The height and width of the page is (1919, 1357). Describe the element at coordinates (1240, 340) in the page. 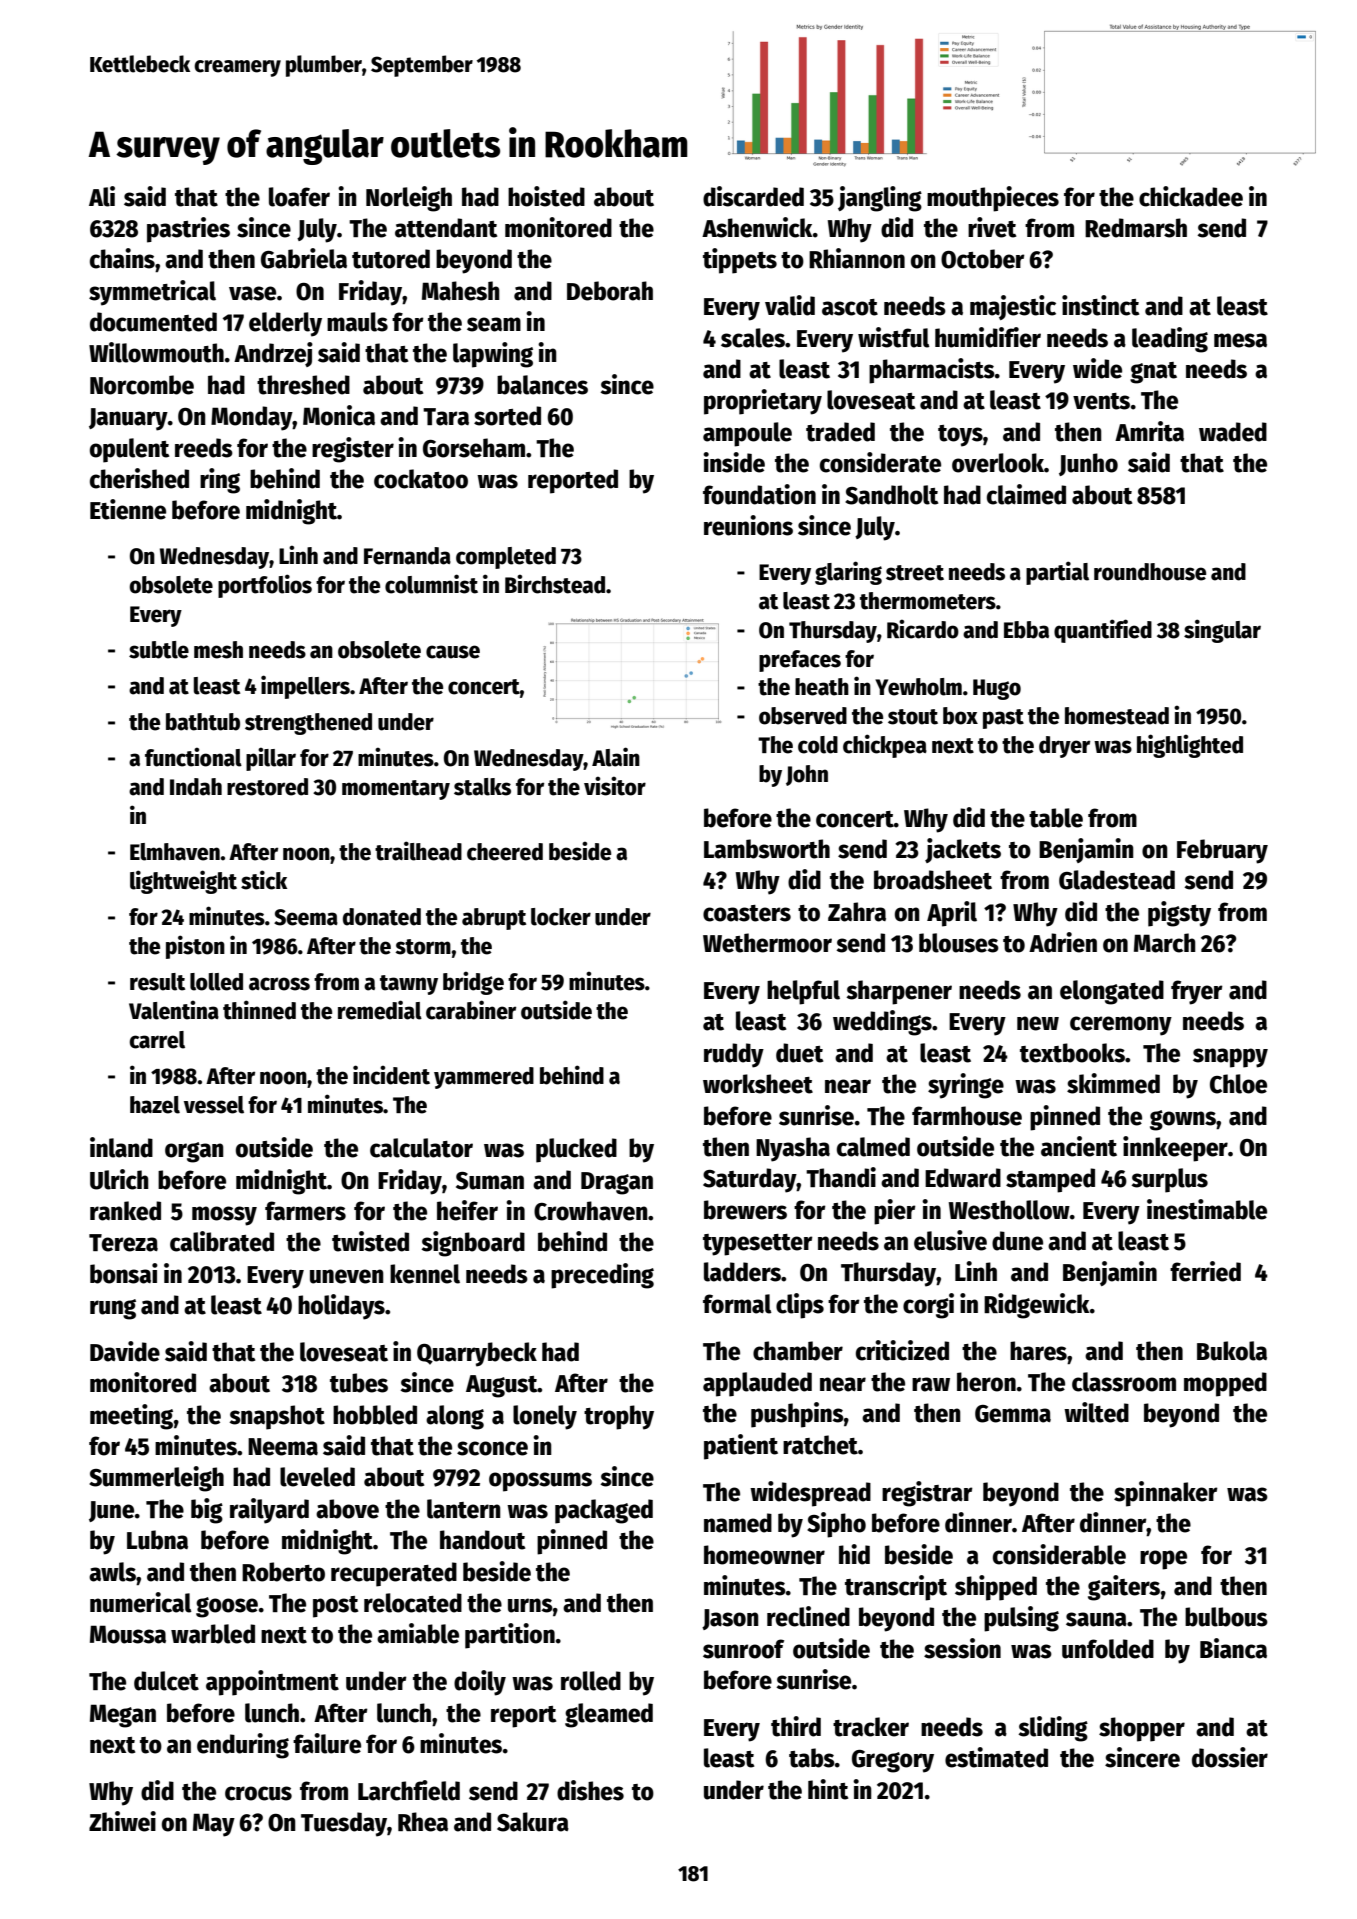

I see `mesa` at that location.
